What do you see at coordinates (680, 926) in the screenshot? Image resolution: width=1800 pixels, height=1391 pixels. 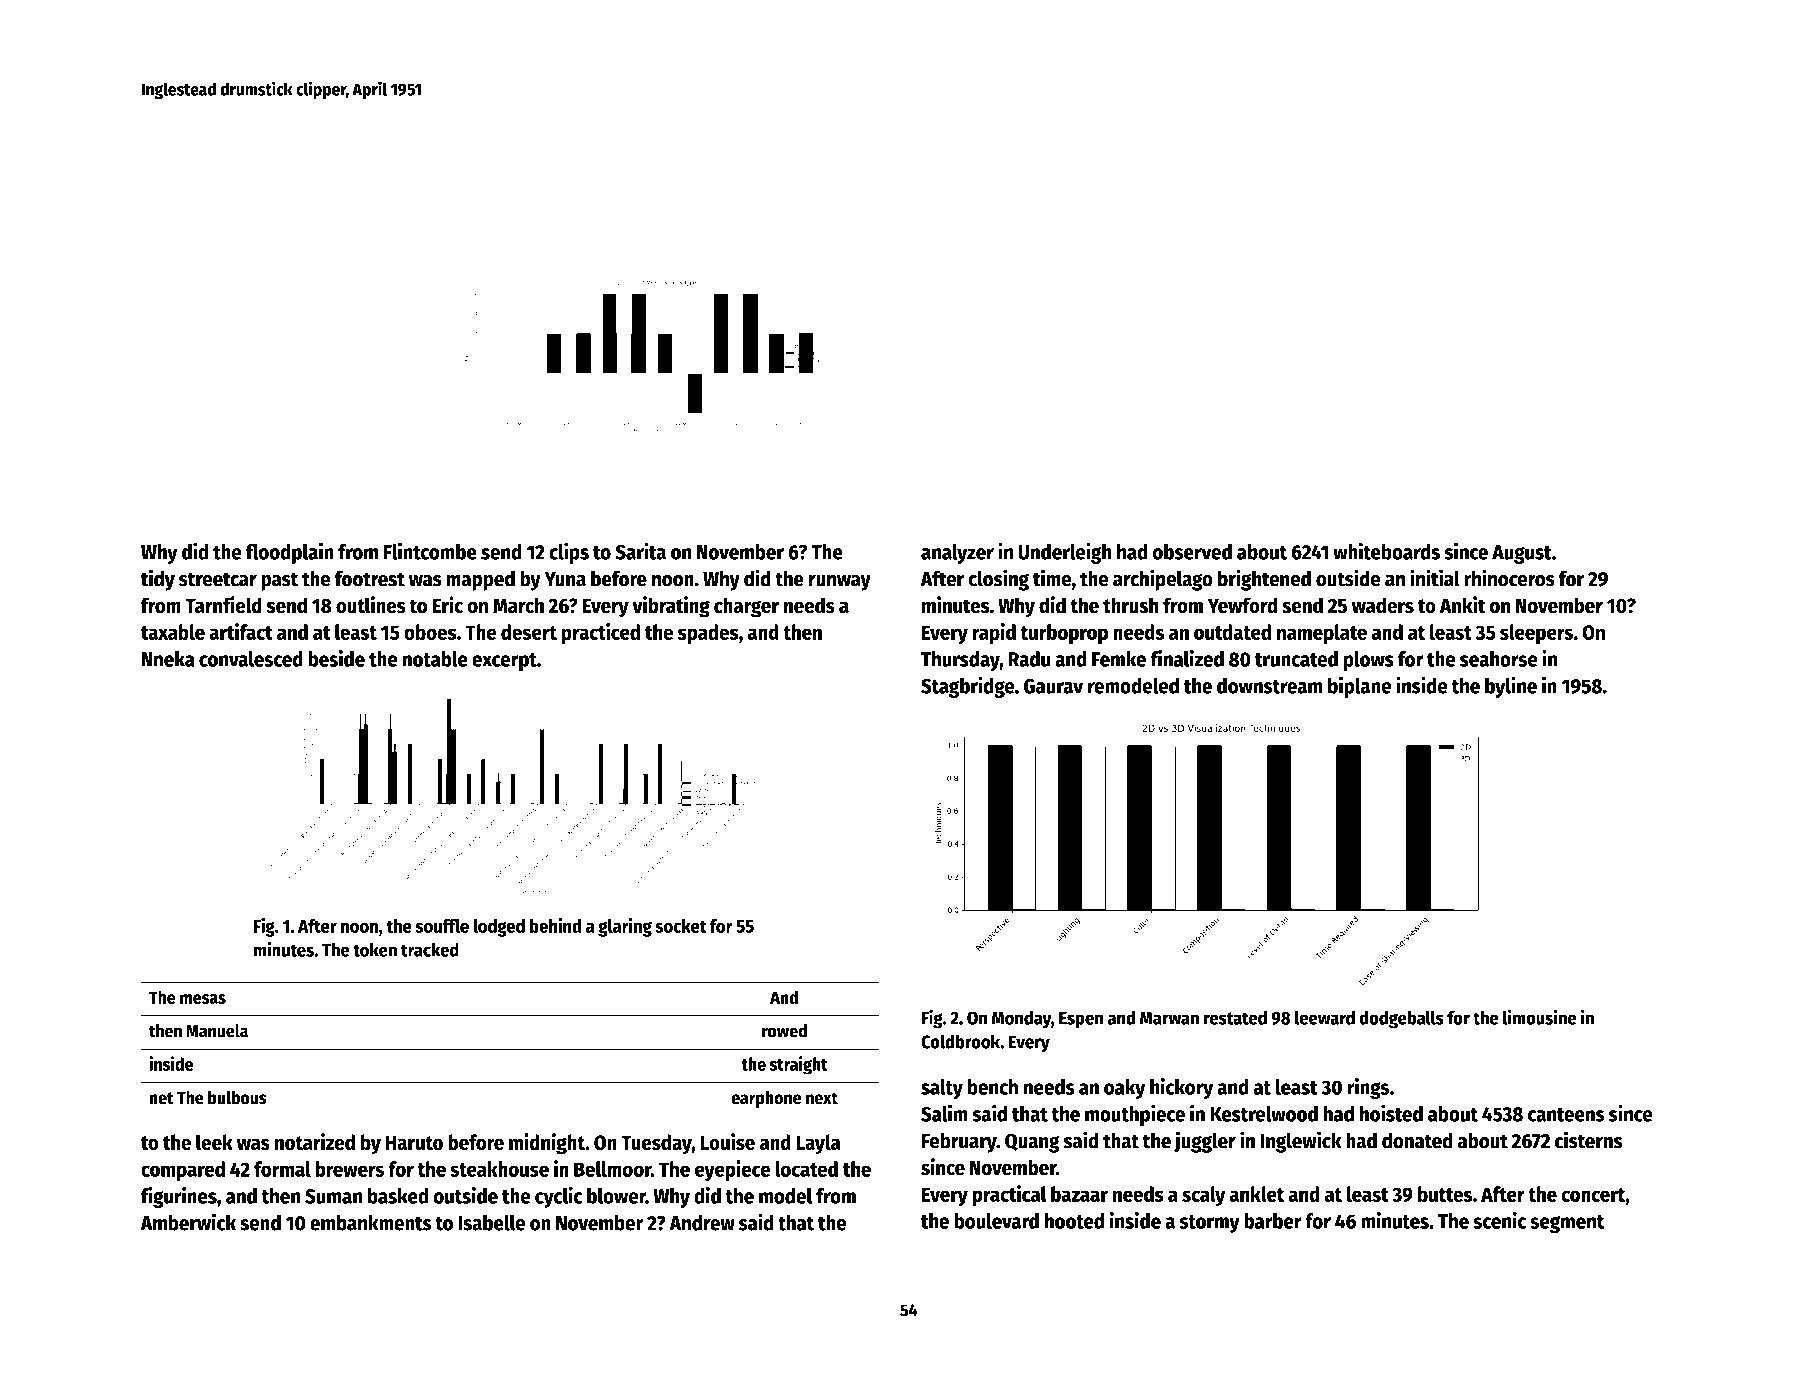 I see `socket` at bounding box center [680, 926].
